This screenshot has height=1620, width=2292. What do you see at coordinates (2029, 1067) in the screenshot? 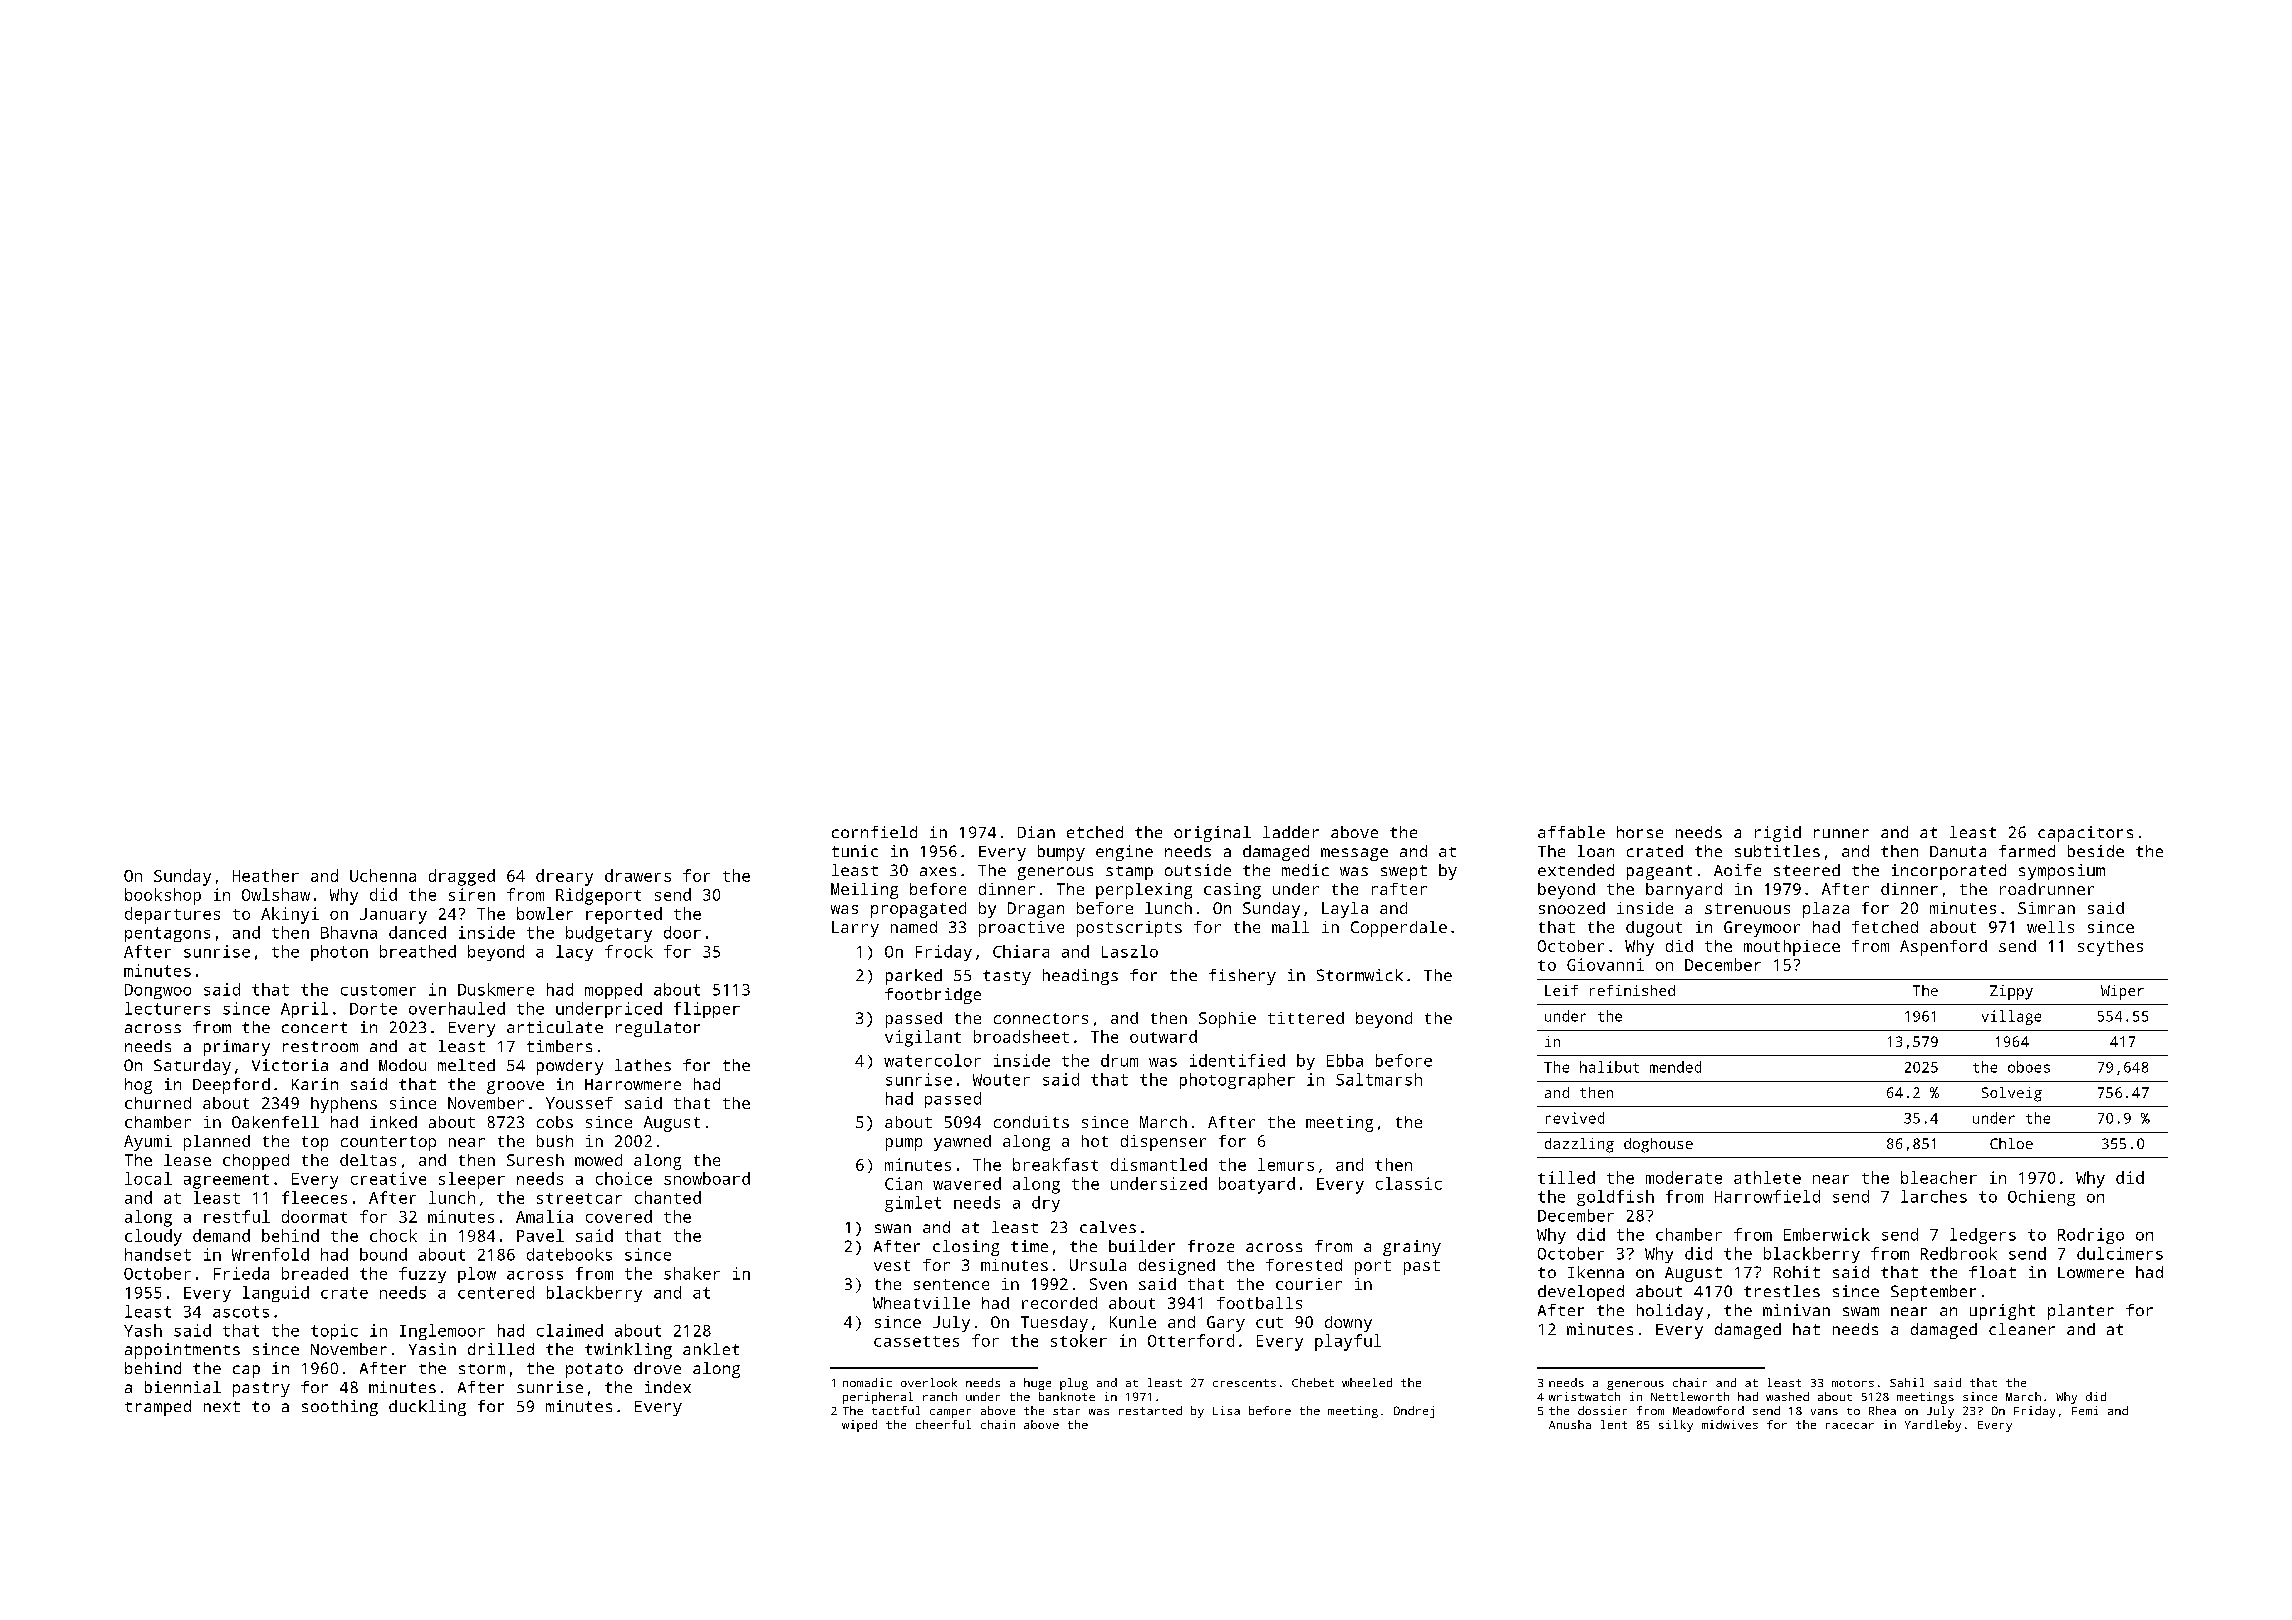
I see `oboes` at bounding box center [2029, 1067].
